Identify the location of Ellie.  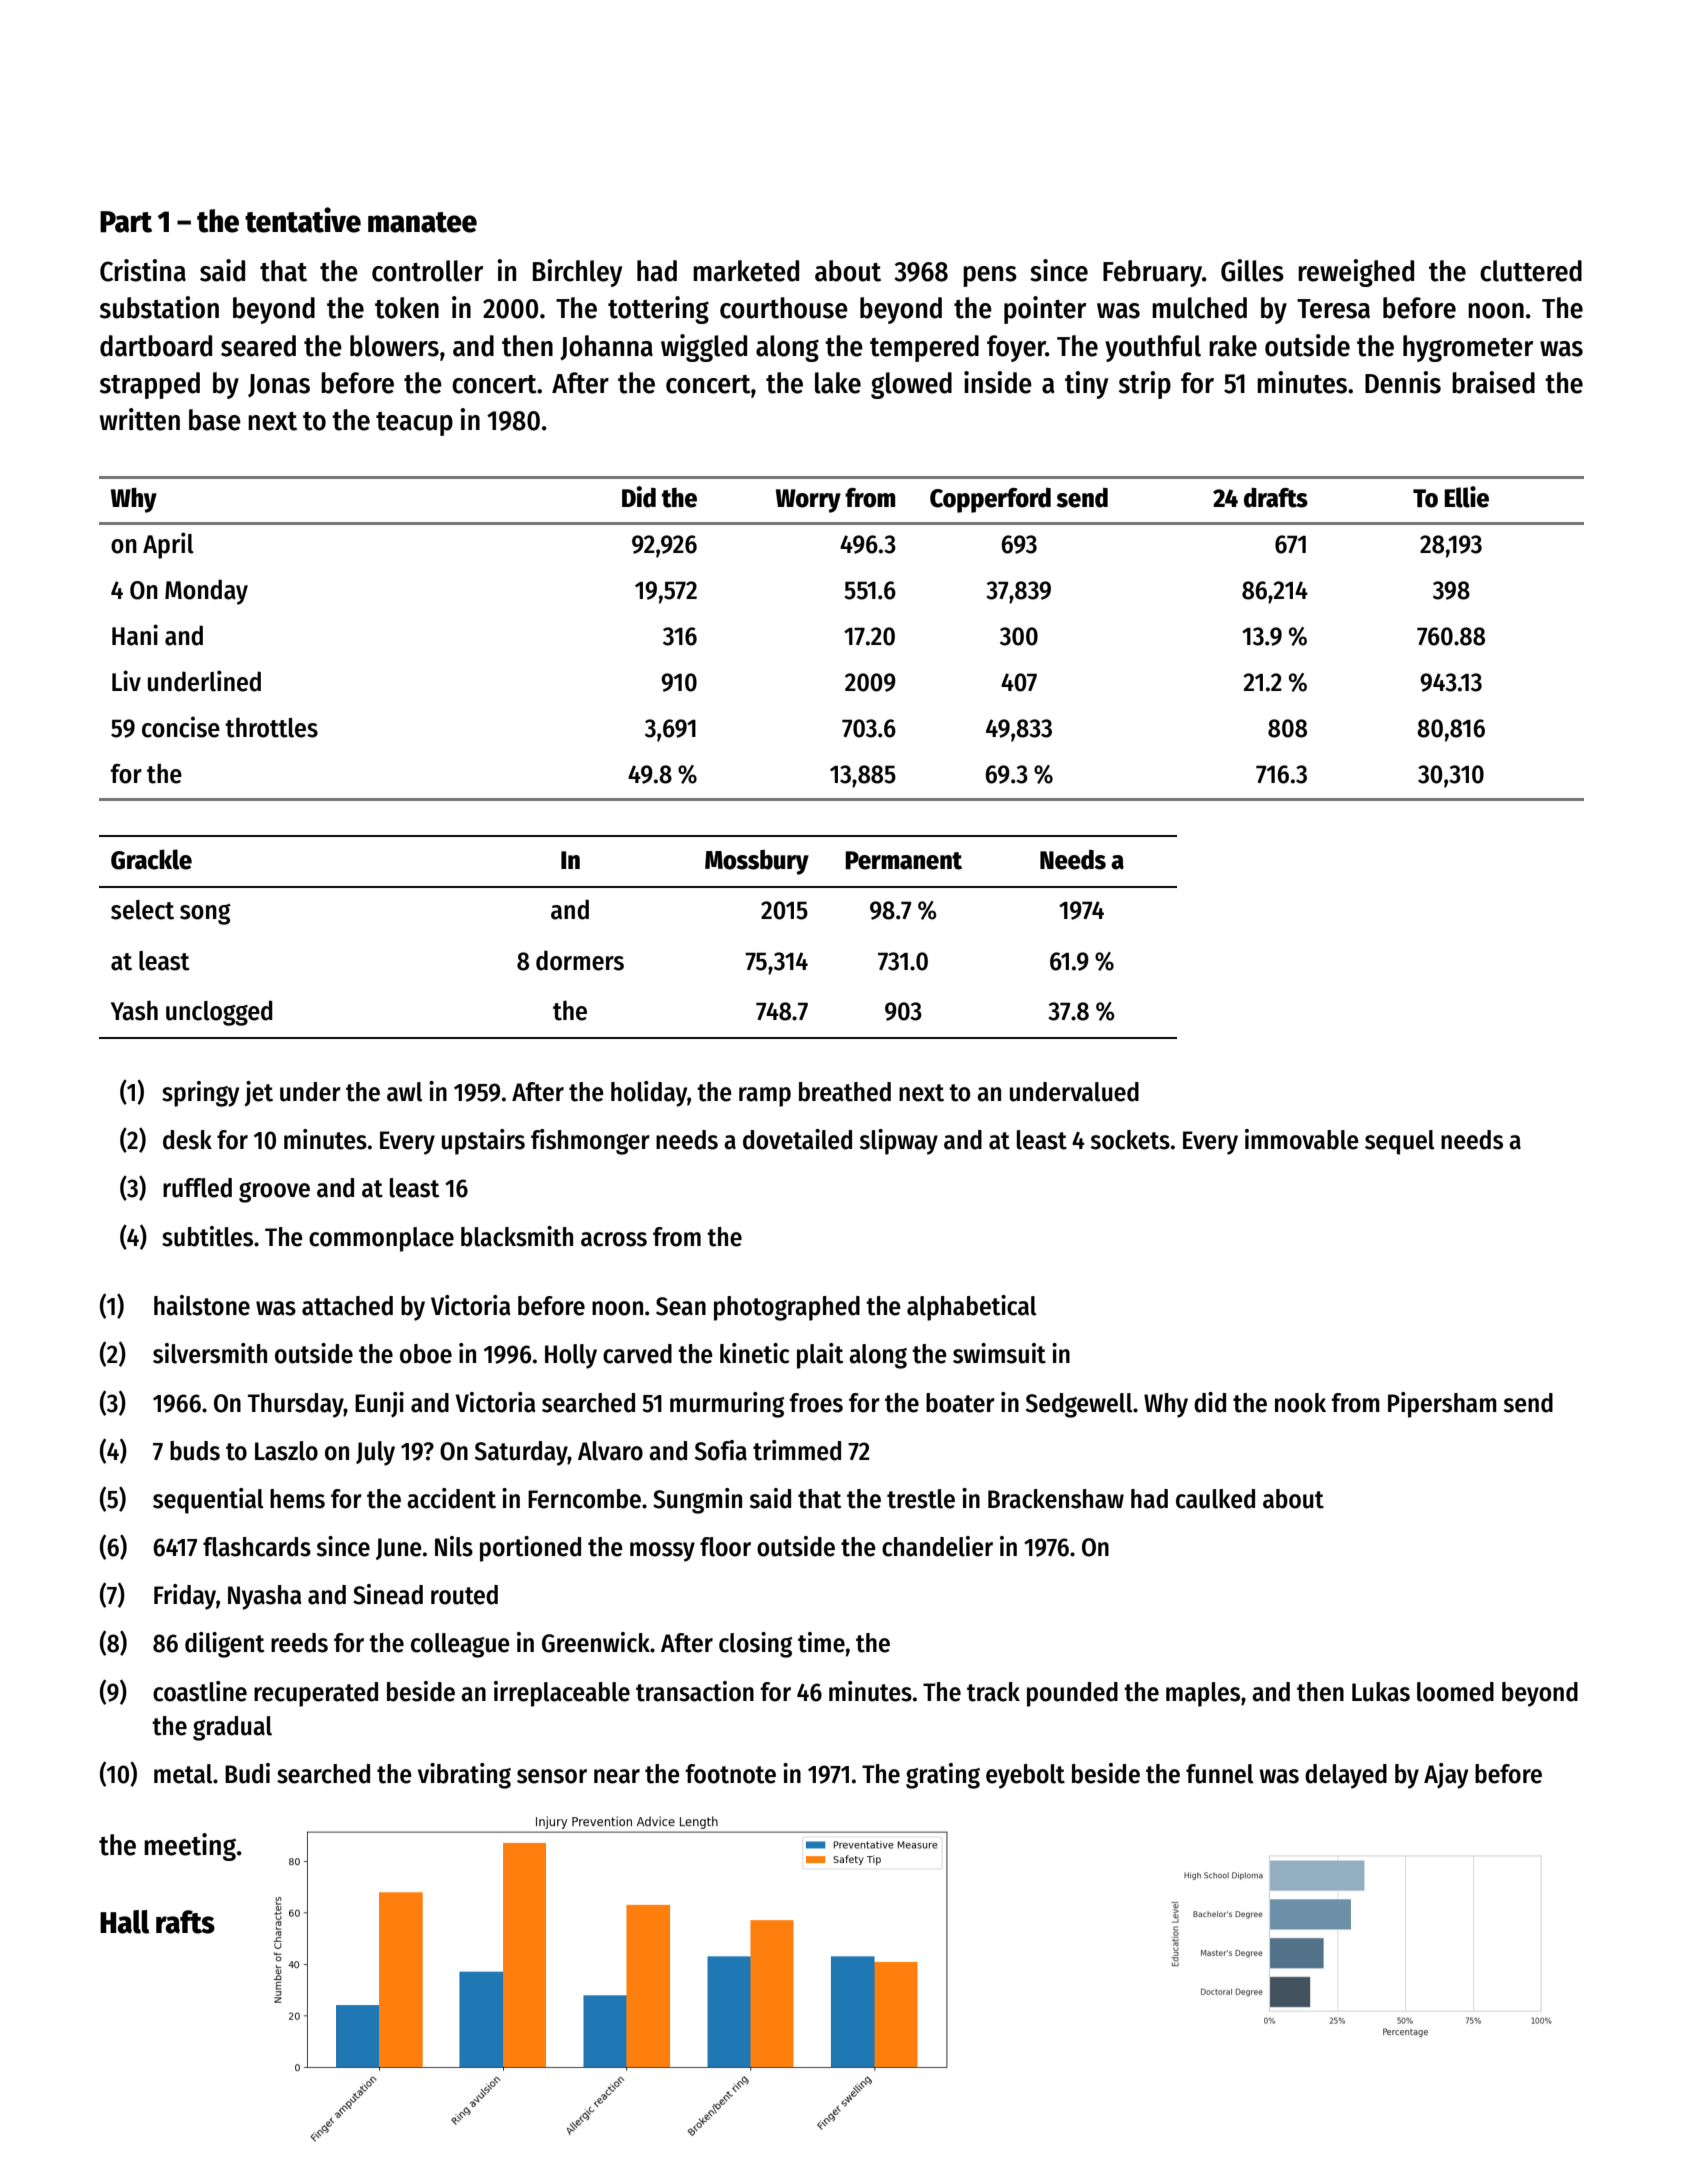
(1466, 497).
